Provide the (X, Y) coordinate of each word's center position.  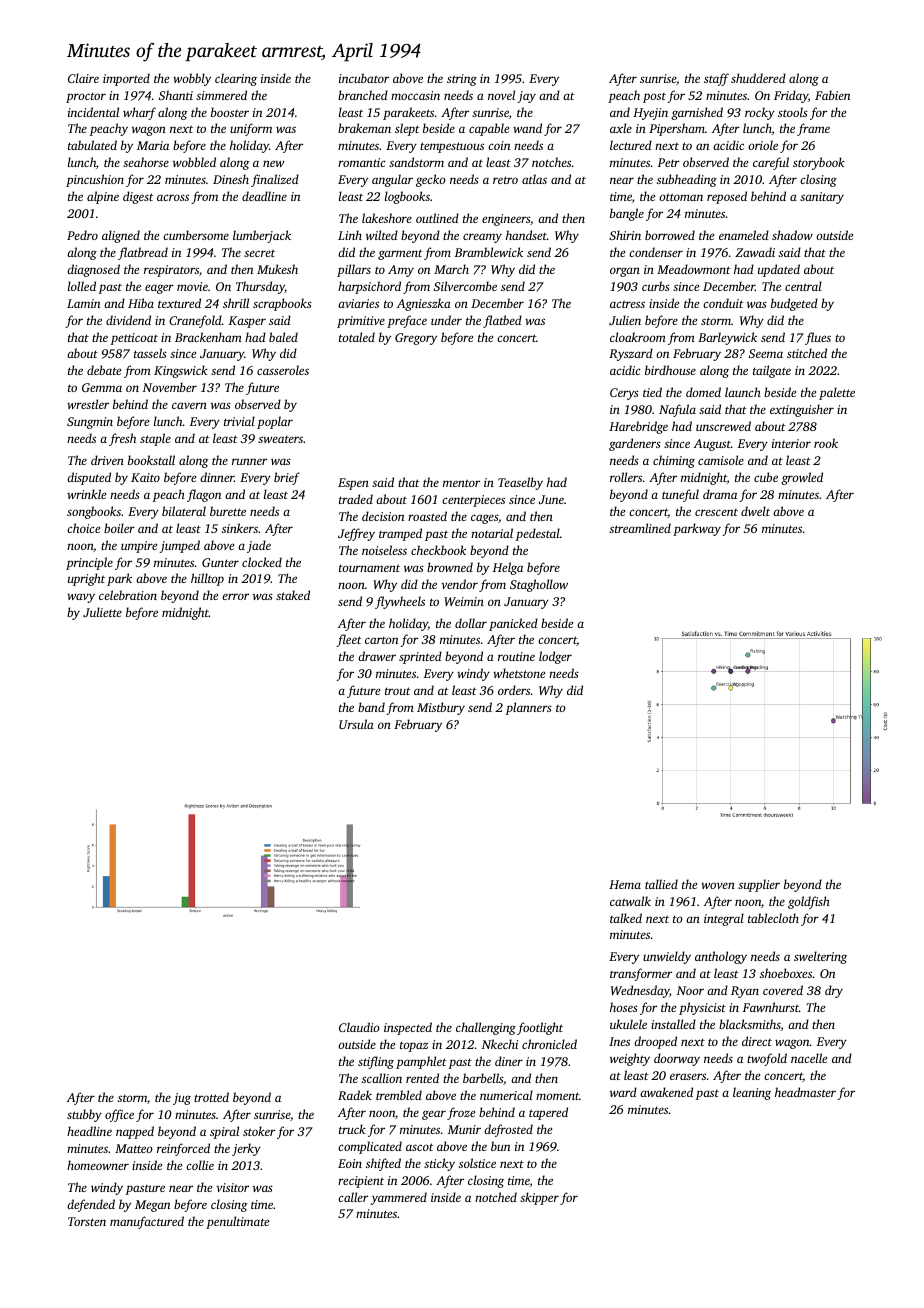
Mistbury (441, 708)
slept (407, 129)
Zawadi (755, 252)
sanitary (822, 198)
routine (516, 656)
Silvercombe (465, 286)
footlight (540, 1028)
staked (293, 595)
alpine (103, 197)
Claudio (359, 1027)
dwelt (755, 511)
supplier (759, 885)
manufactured (147, 1222)
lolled (82, 286)
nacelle (809, 1058)
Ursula (356, 724)
